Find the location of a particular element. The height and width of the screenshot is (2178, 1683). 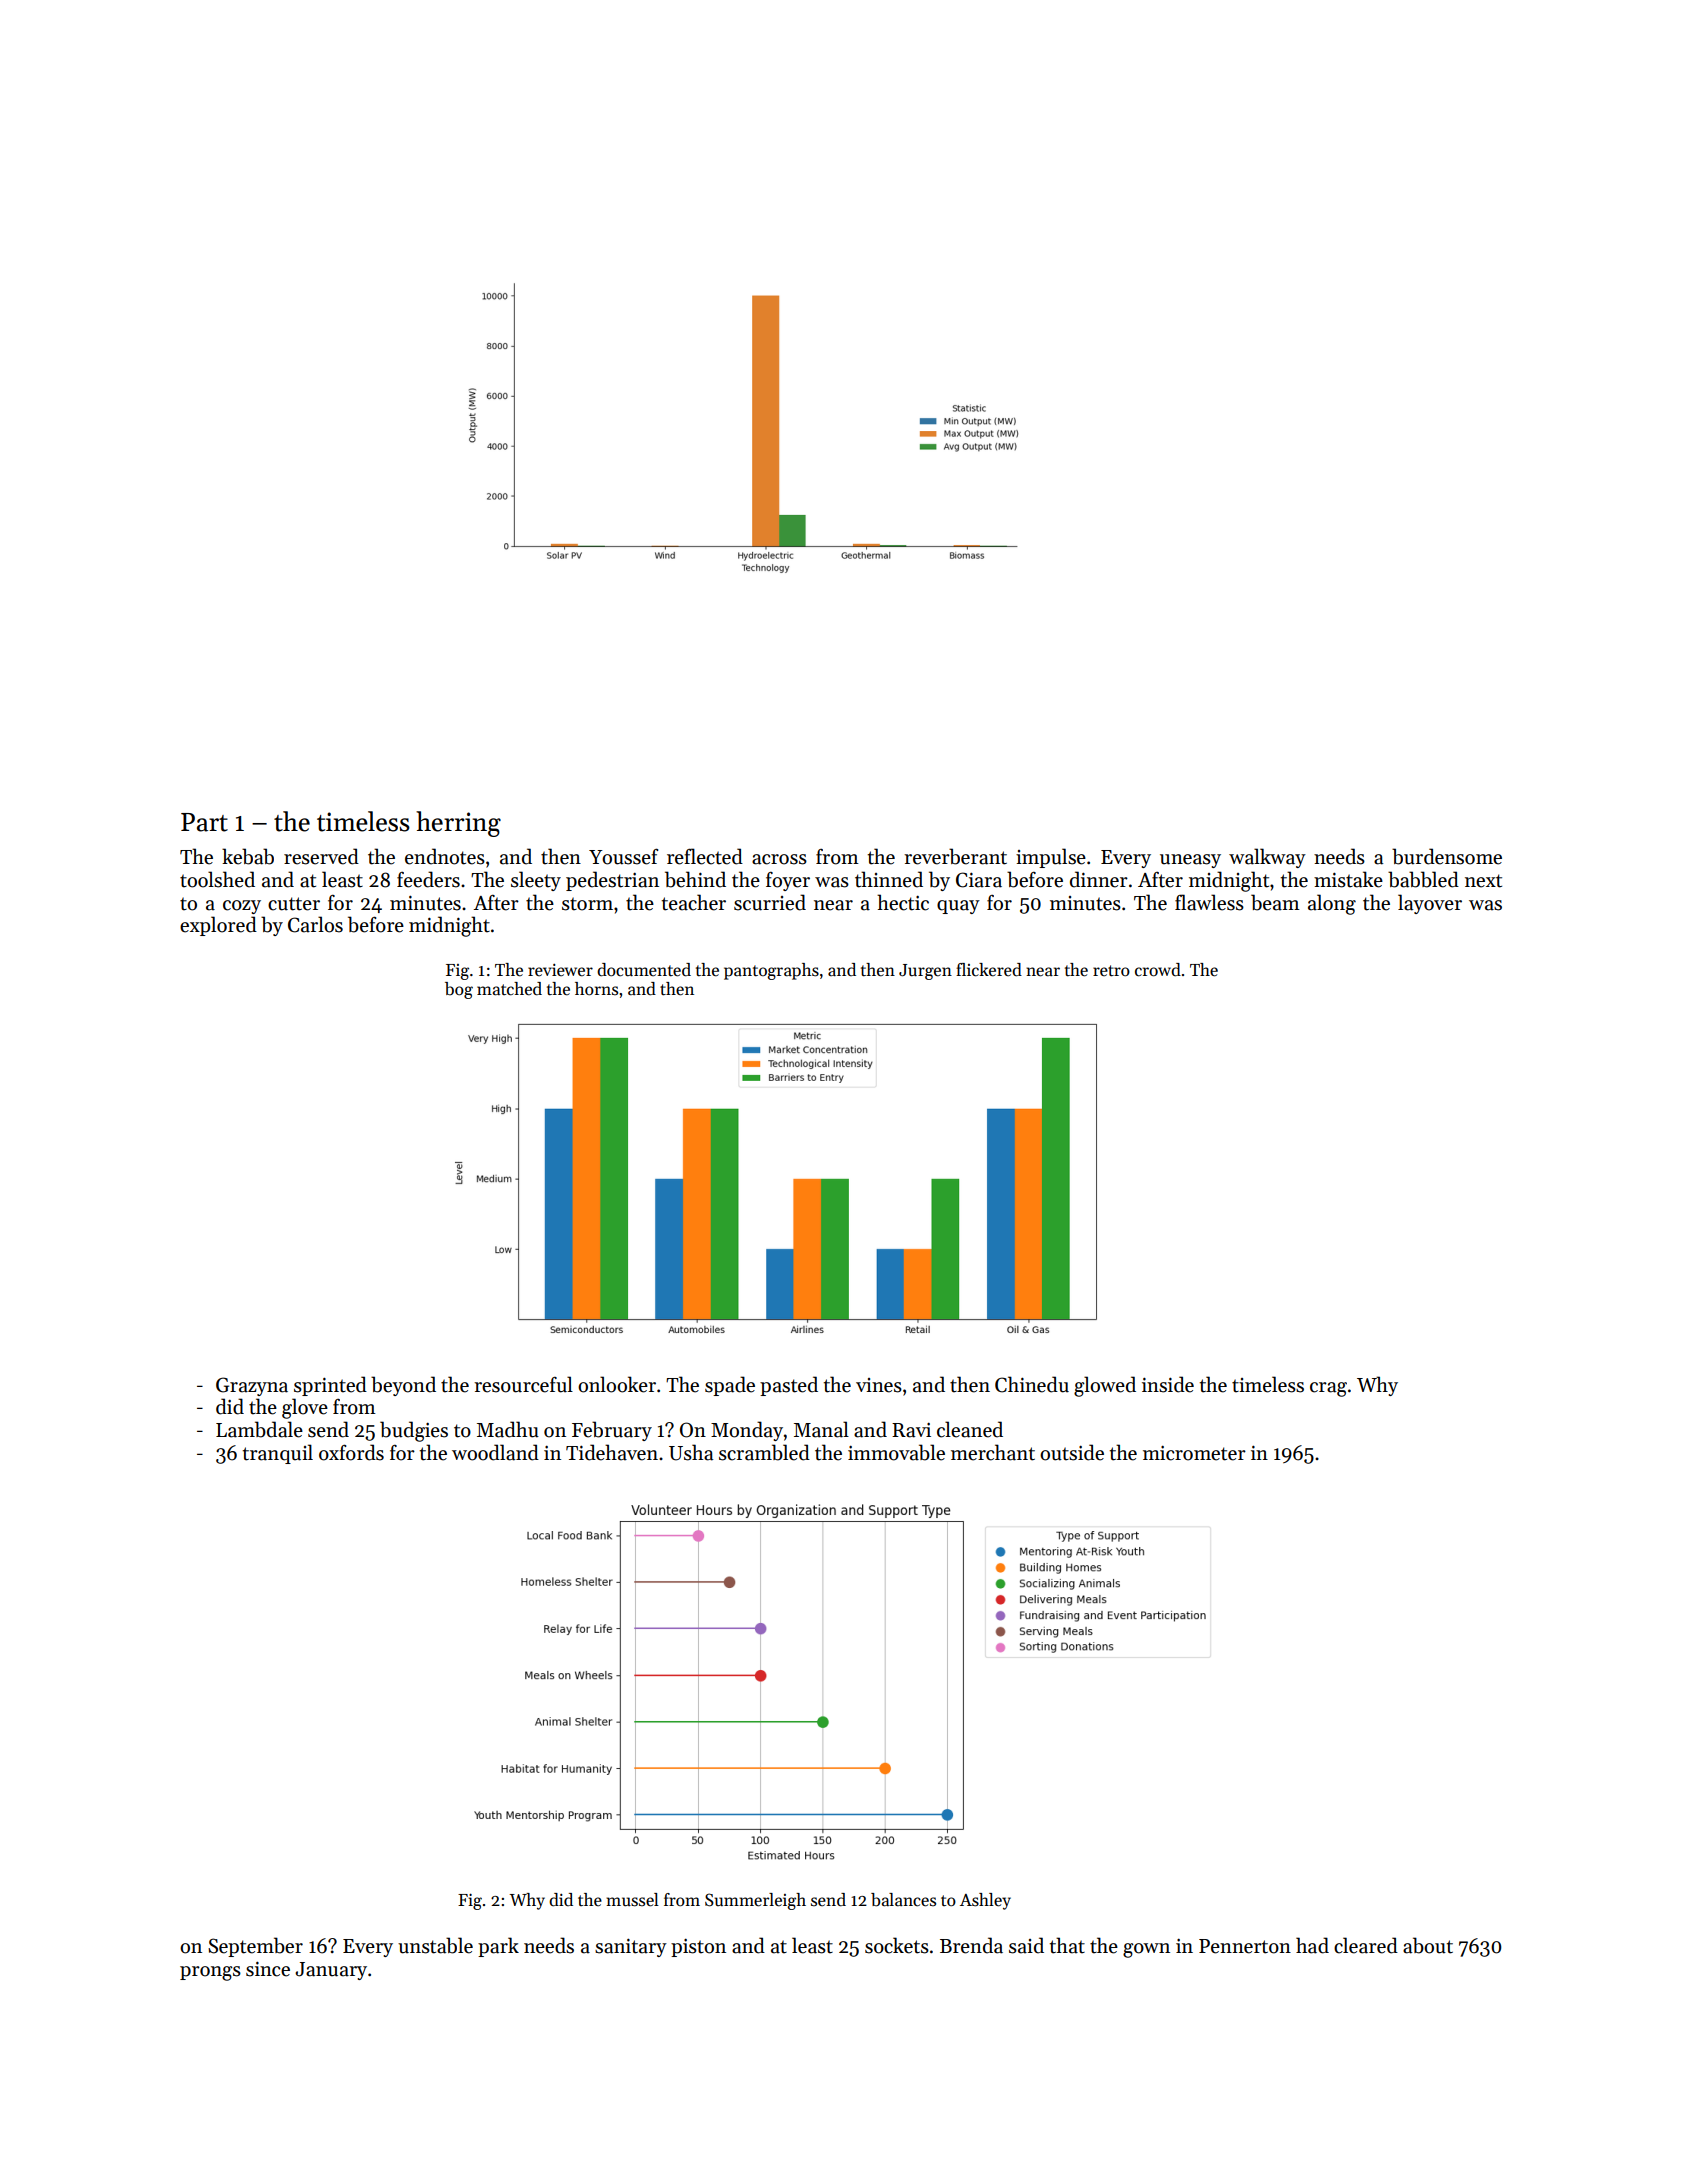

documented is located at coordinates (644, 970).
